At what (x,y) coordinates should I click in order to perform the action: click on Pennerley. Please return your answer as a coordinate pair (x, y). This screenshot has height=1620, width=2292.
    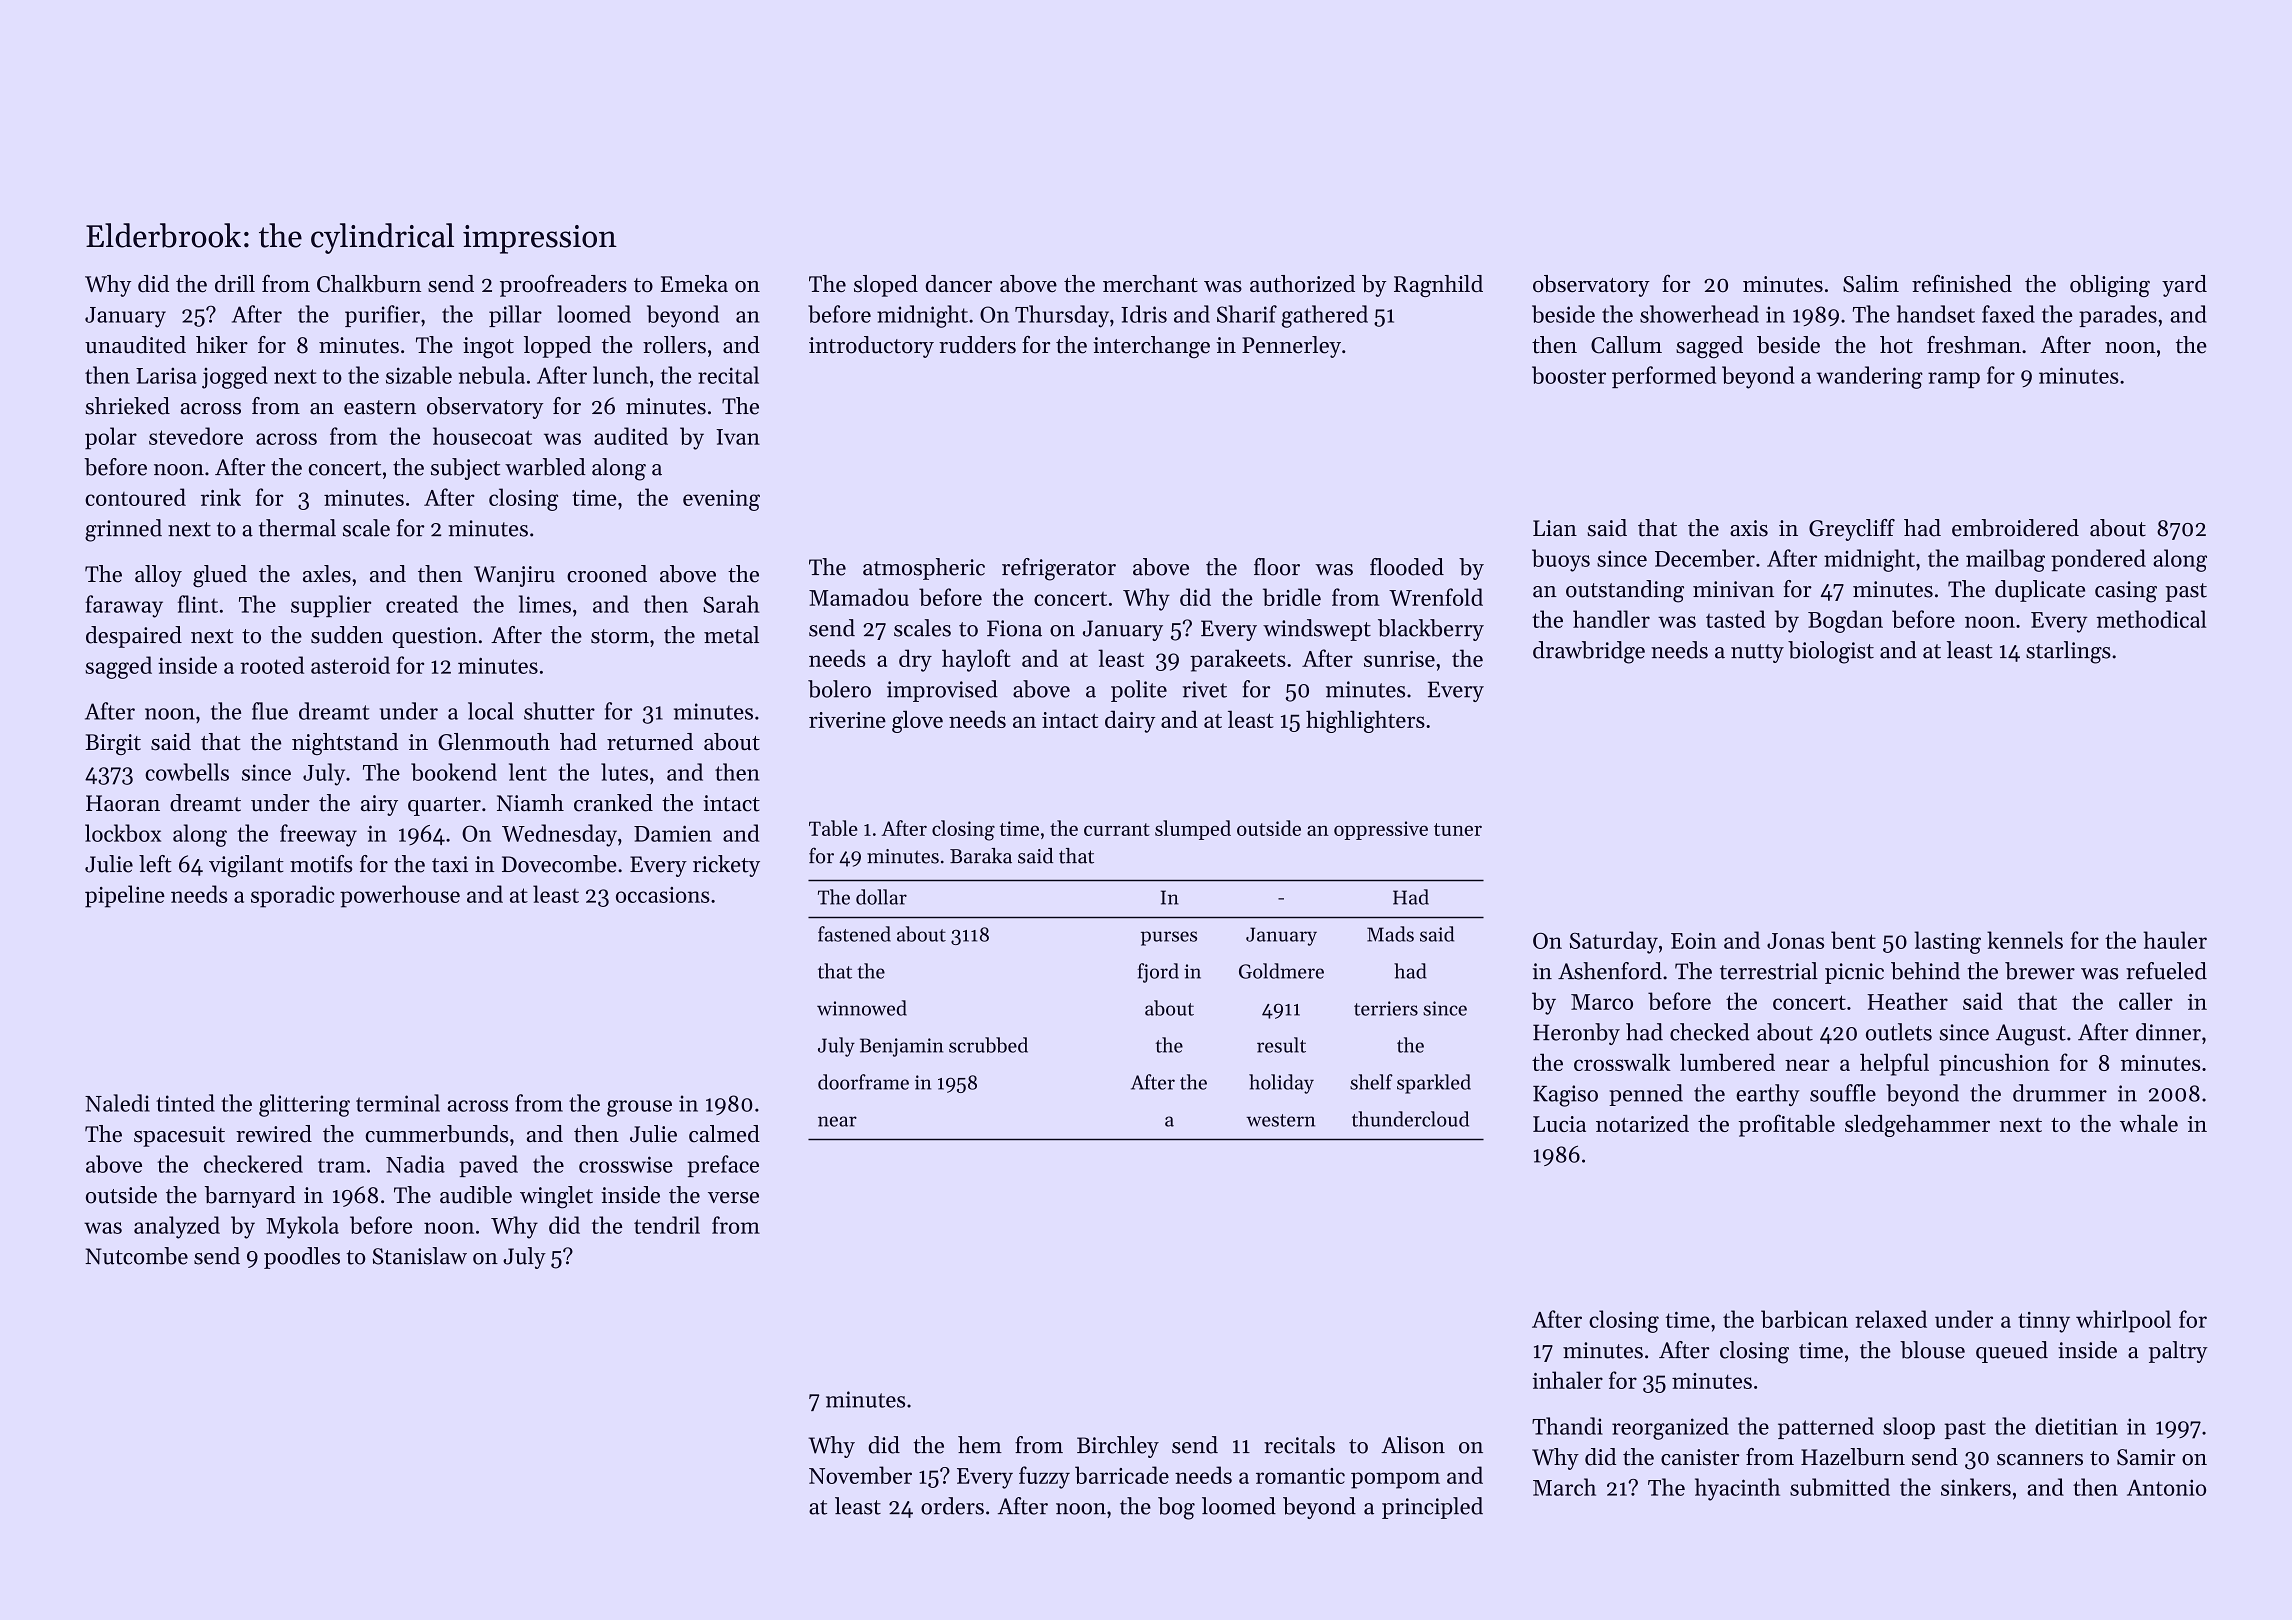
    Looking at the image, I should click on (1291, 347).
